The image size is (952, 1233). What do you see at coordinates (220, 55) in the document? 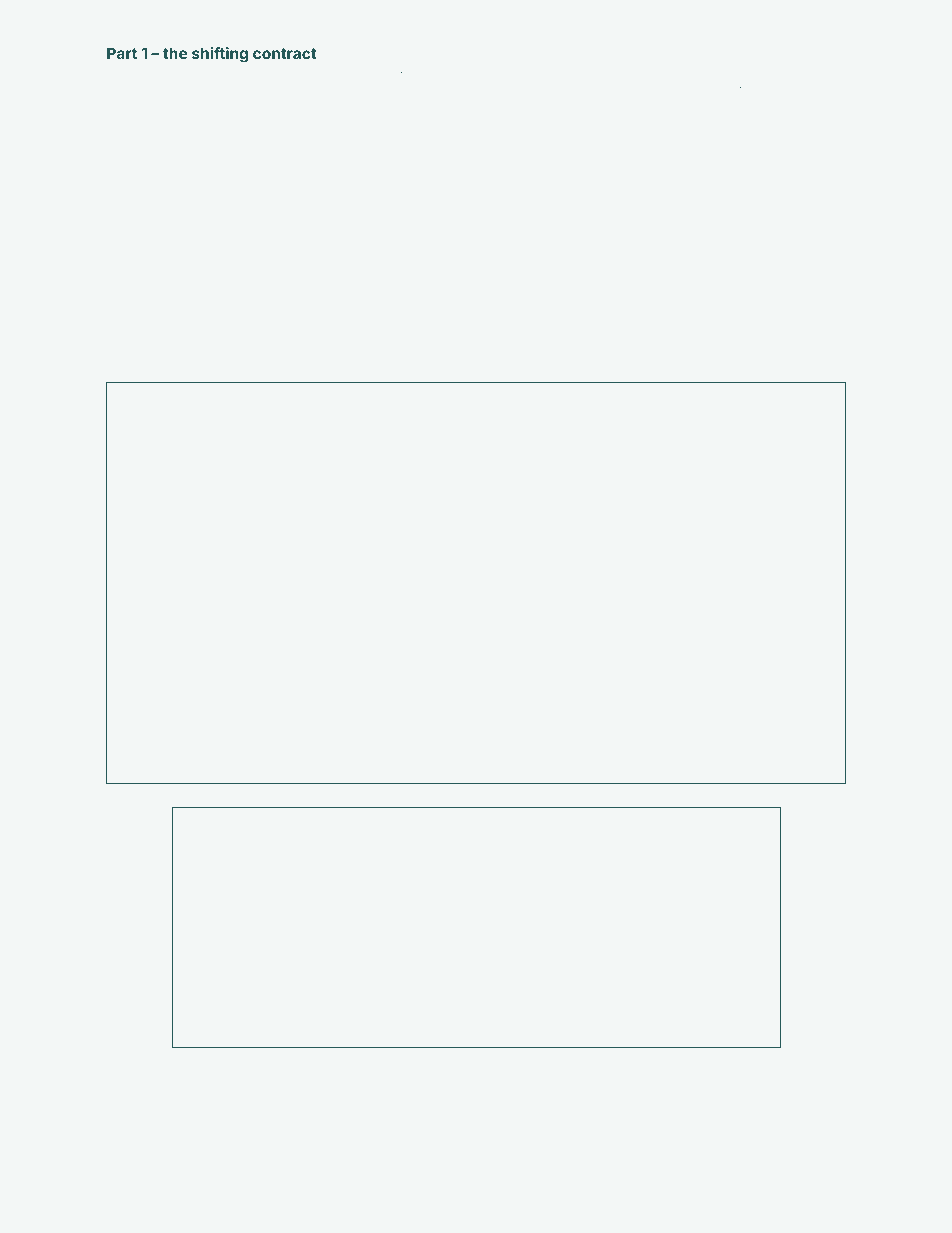
I see `shifting` at bounding box center [220, 55].
